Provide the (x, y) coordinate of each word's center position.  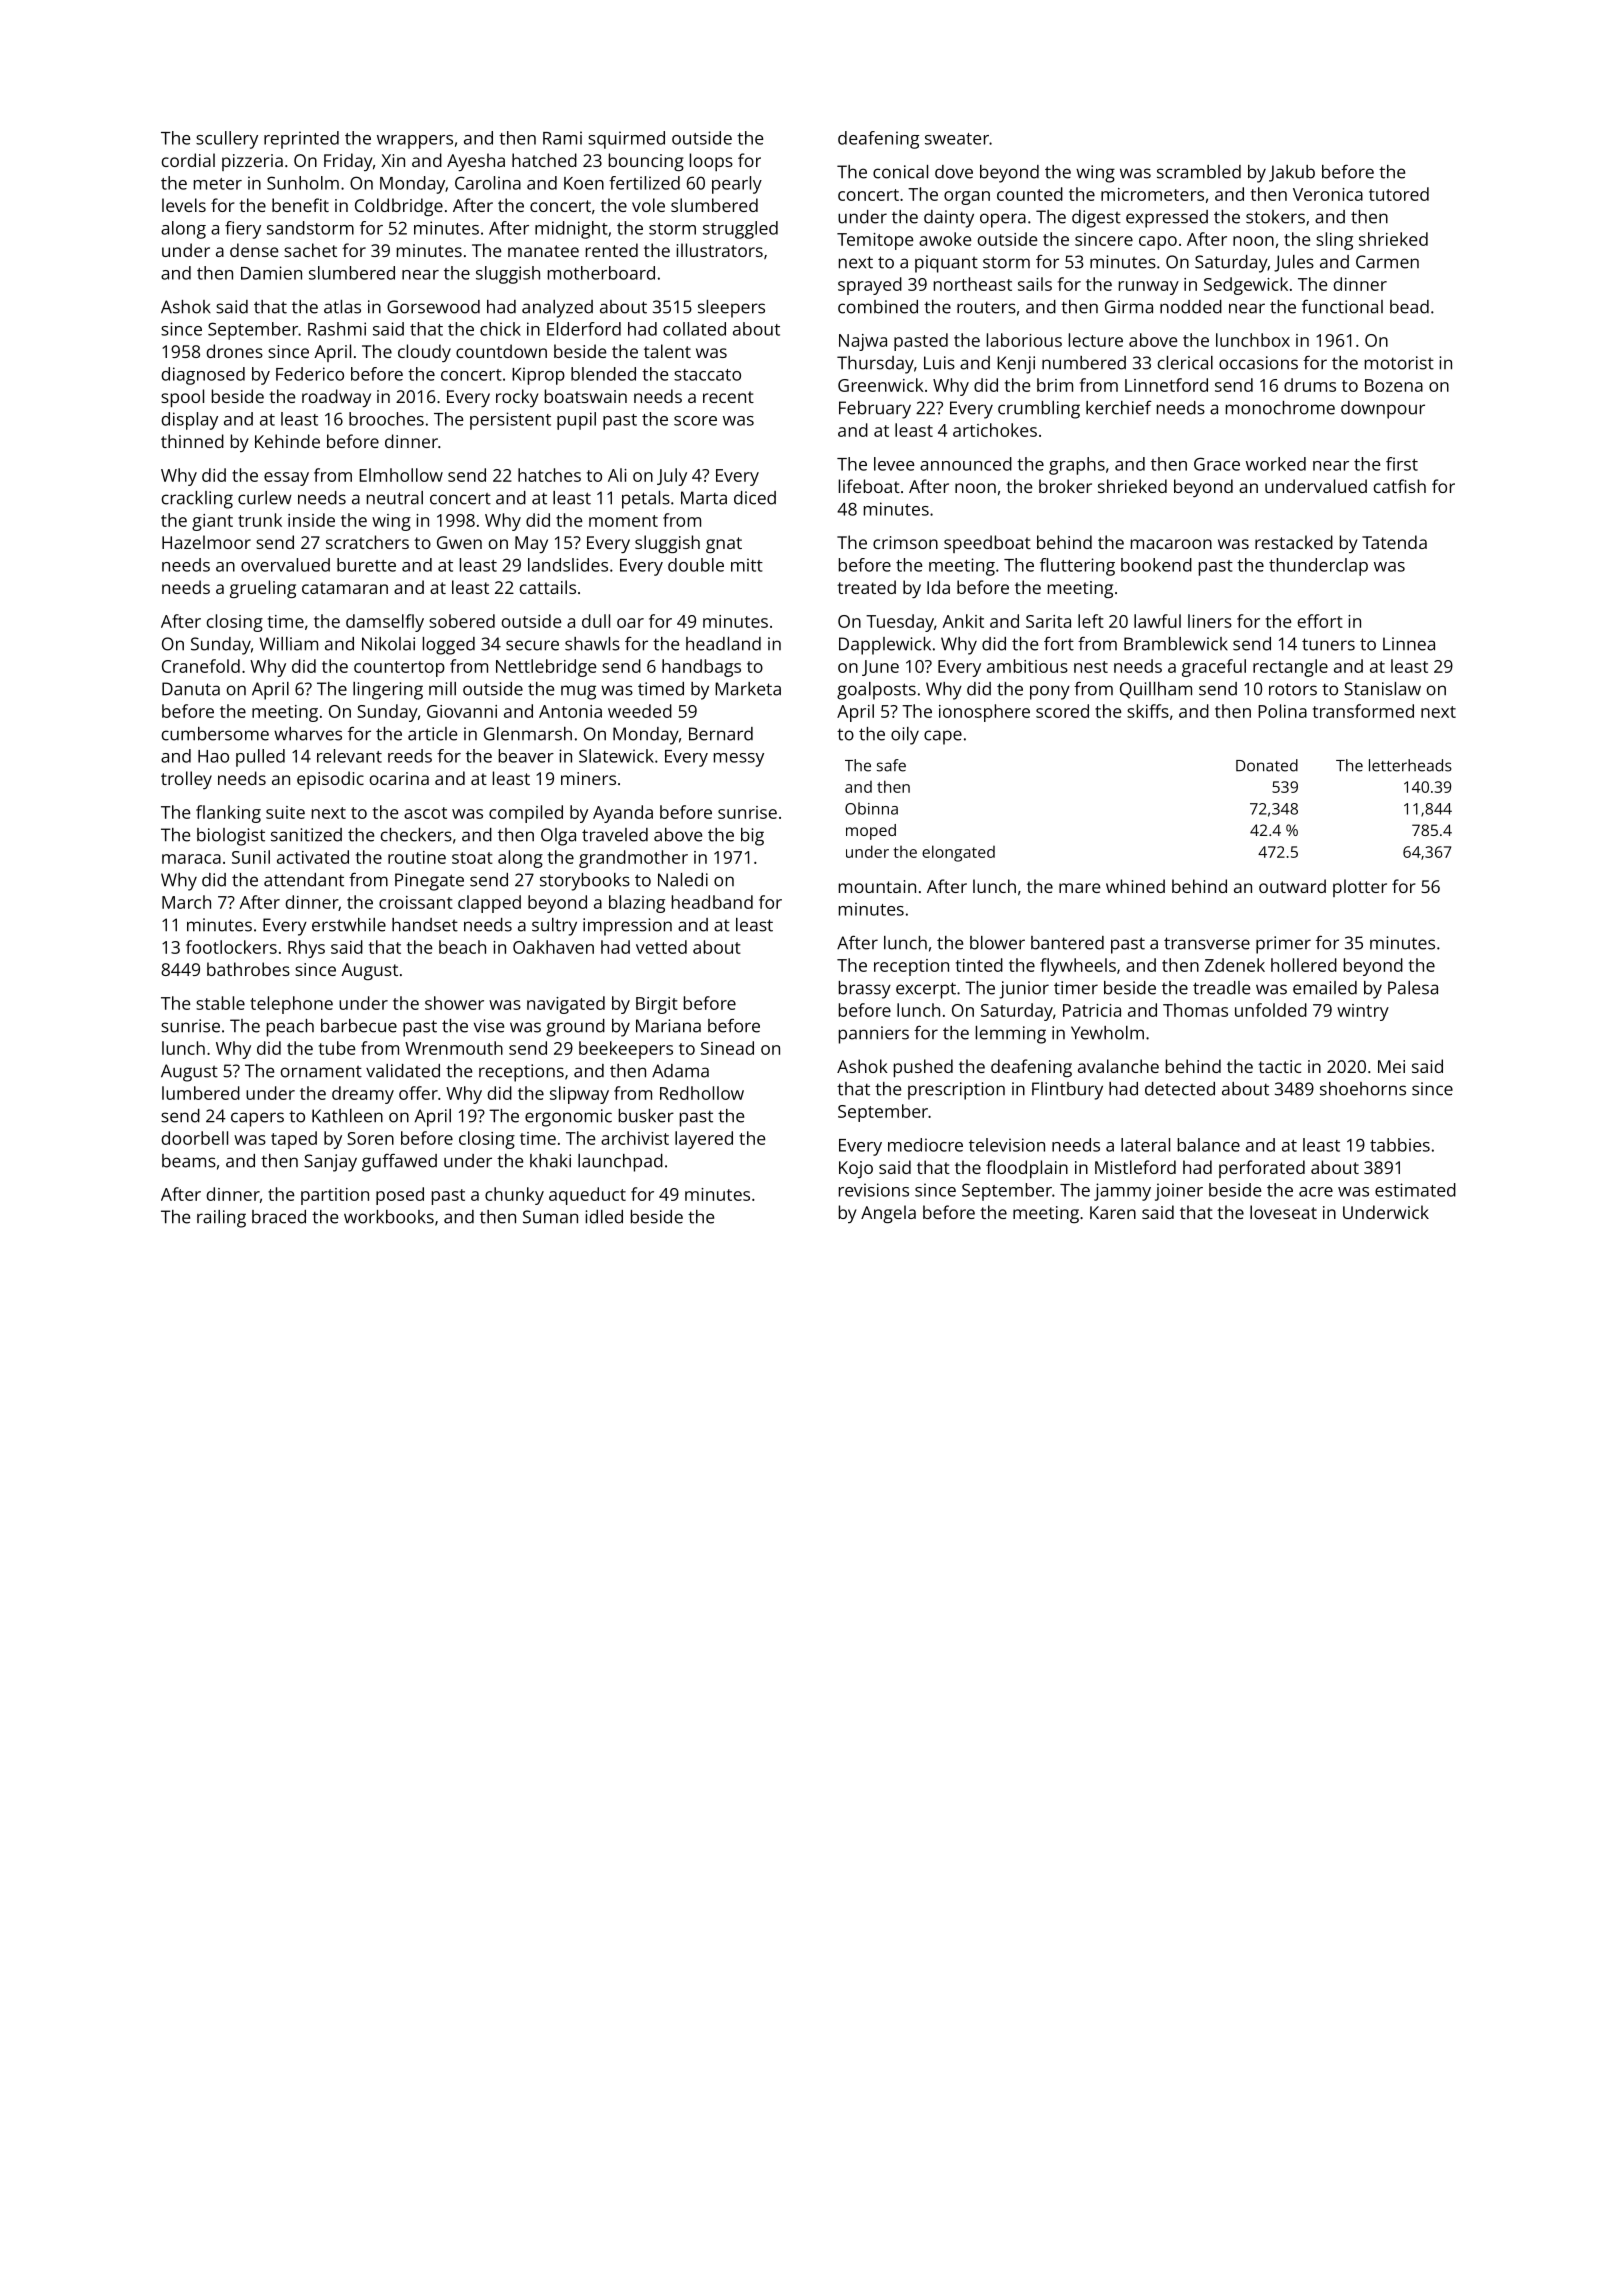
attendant (304, 880)
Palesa (1413, 988)
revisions (874, 1190)
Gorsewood (433, 307)
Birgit (657, 1005)
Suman (550, 1217)
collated (694, 329)
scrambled (1199, 172)
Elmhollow (401, 475)
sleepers (731, 309)
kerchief (1119, 407)
